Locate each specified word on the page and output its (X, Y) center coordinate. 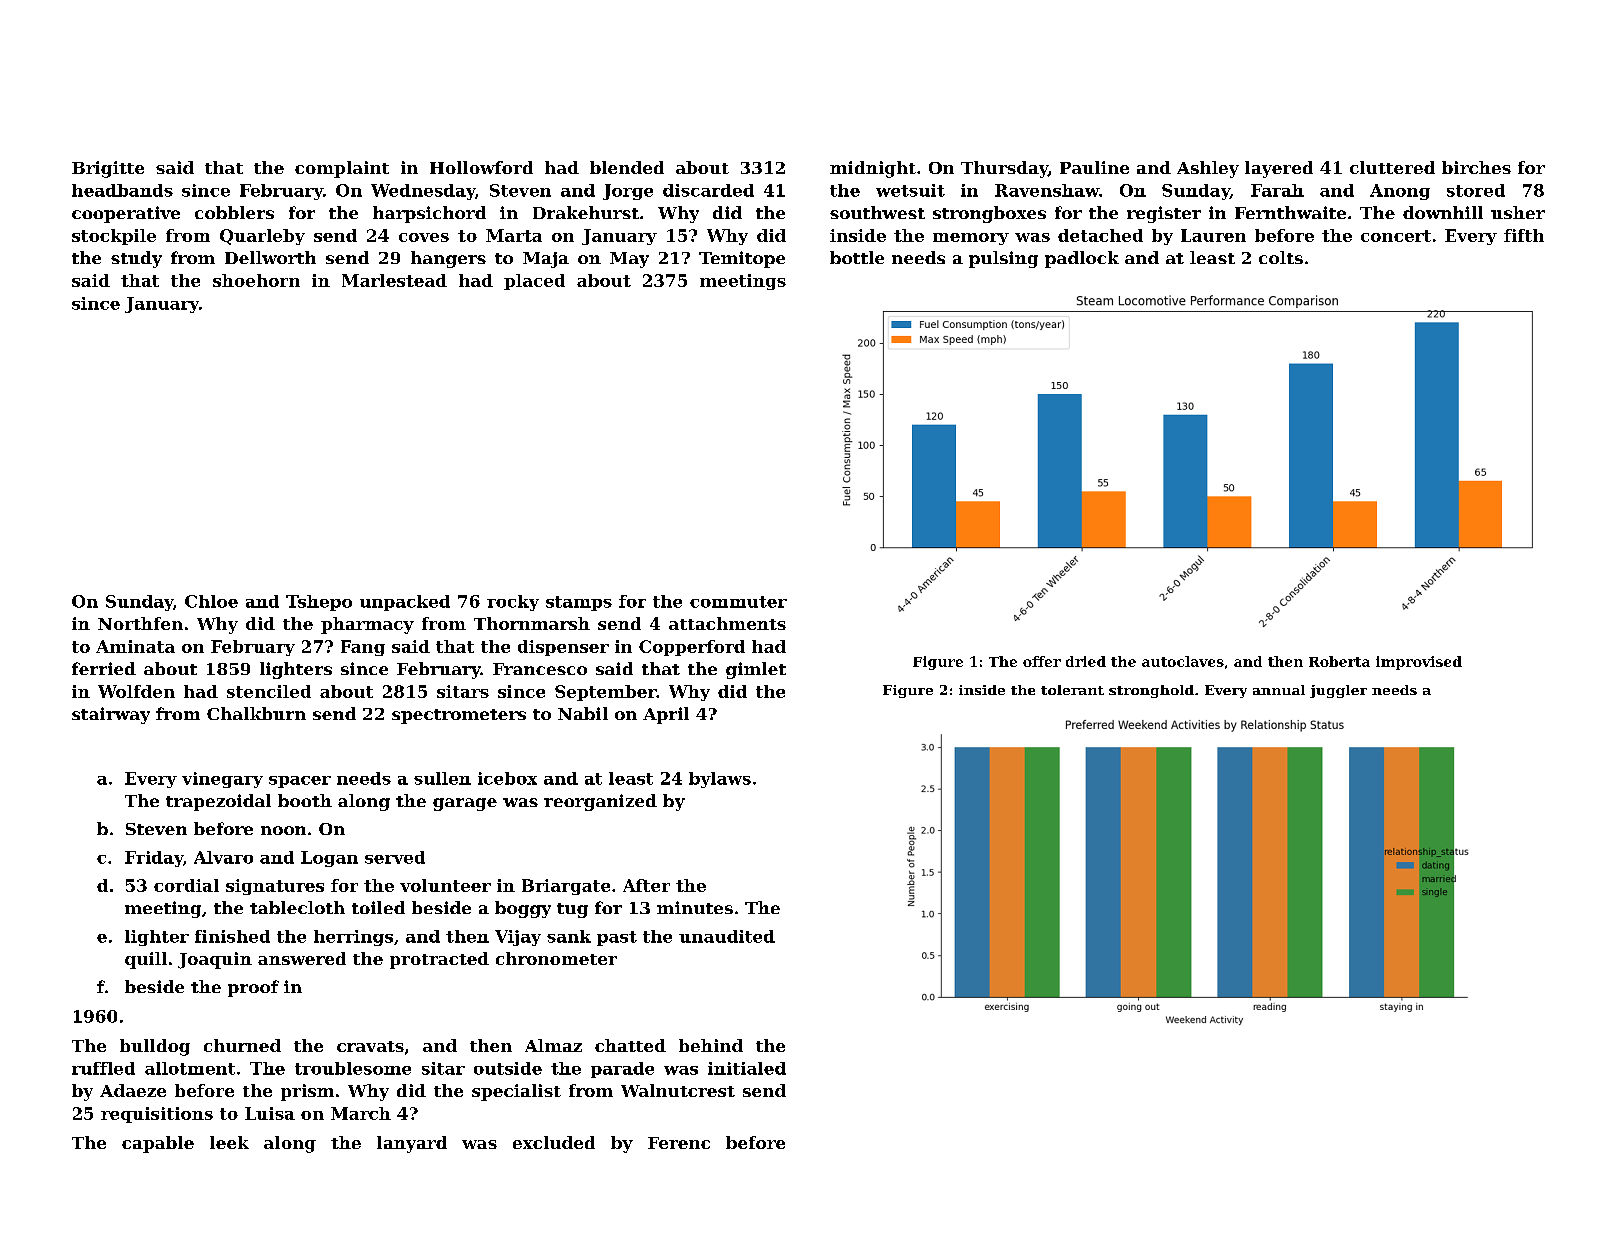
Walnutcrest (678, 1090)
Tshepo (319, 603)
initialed (747, 1068)
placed (534, 282)
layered (1279, 169)
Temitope (742, 259)
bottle (857, 257)
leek (229, 1142)
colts (1281, 257)
